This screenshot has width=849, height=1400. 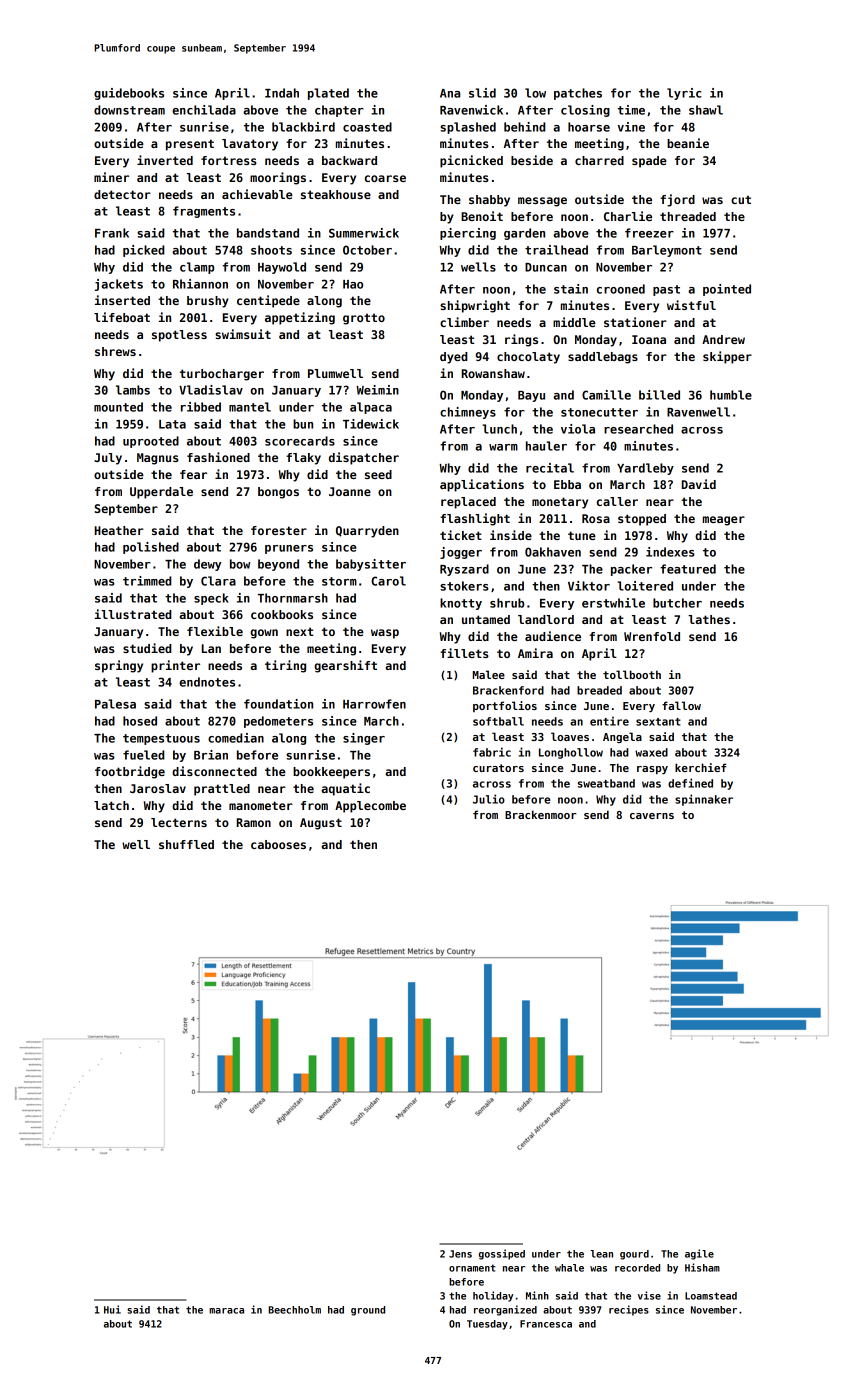 What do you see at coordinates (489, 799) in the screenshot?
I see `Julio` at bounding box center [489, 799].
